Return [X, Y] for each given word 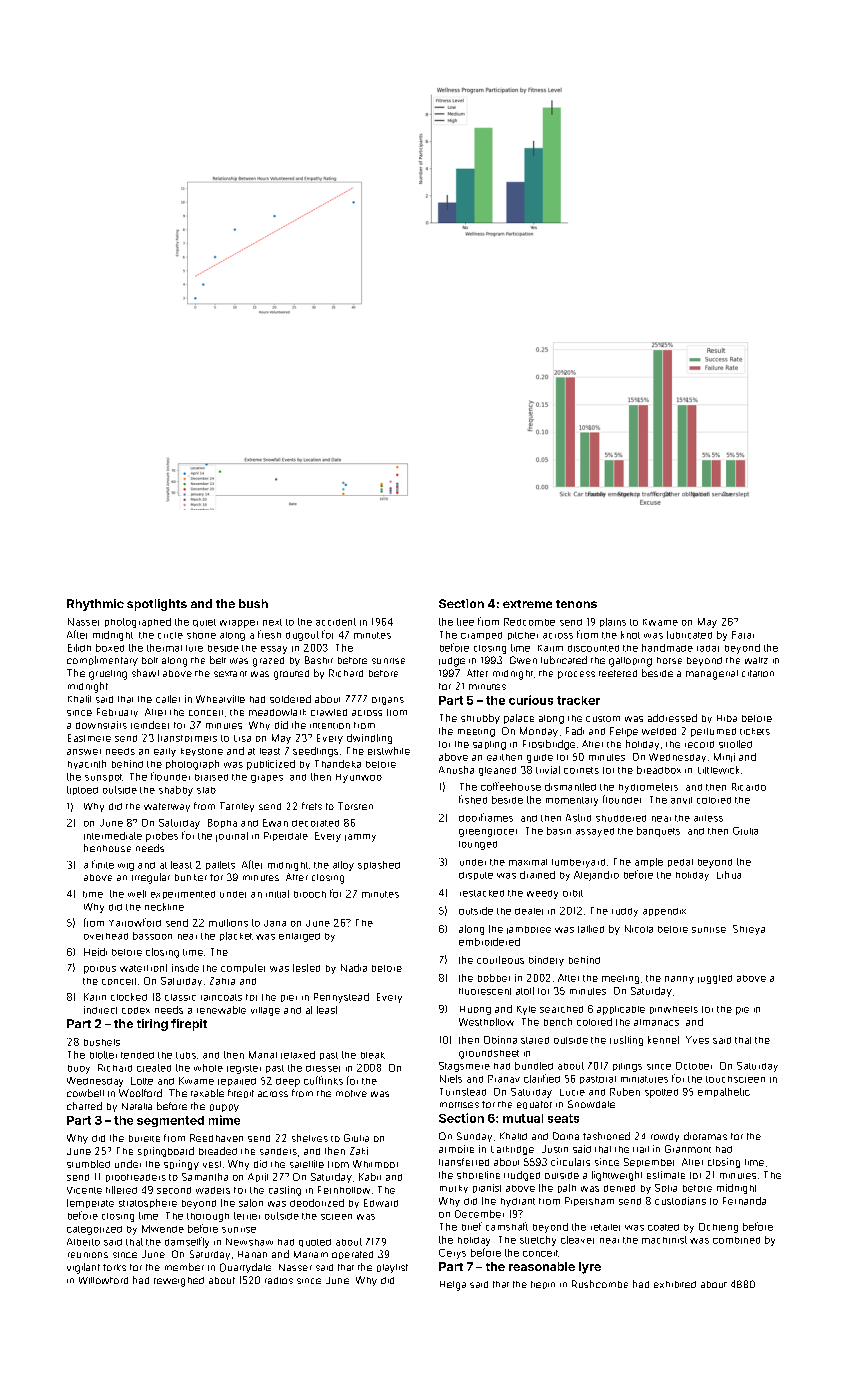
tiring [152, 1025]
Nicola [639, 929]
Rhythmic [95, 605]
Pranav [504, 1079]
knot [630, 635]
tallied [591, 929]
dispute [476, 876]
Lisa [242, 738]
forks [114, 1267]
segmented [170, 1121]
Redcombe [529, 622]
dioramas [705, 1136]
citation [758, 673]
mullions [228, 923]
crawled [329, 712]
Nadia [354, 968]
